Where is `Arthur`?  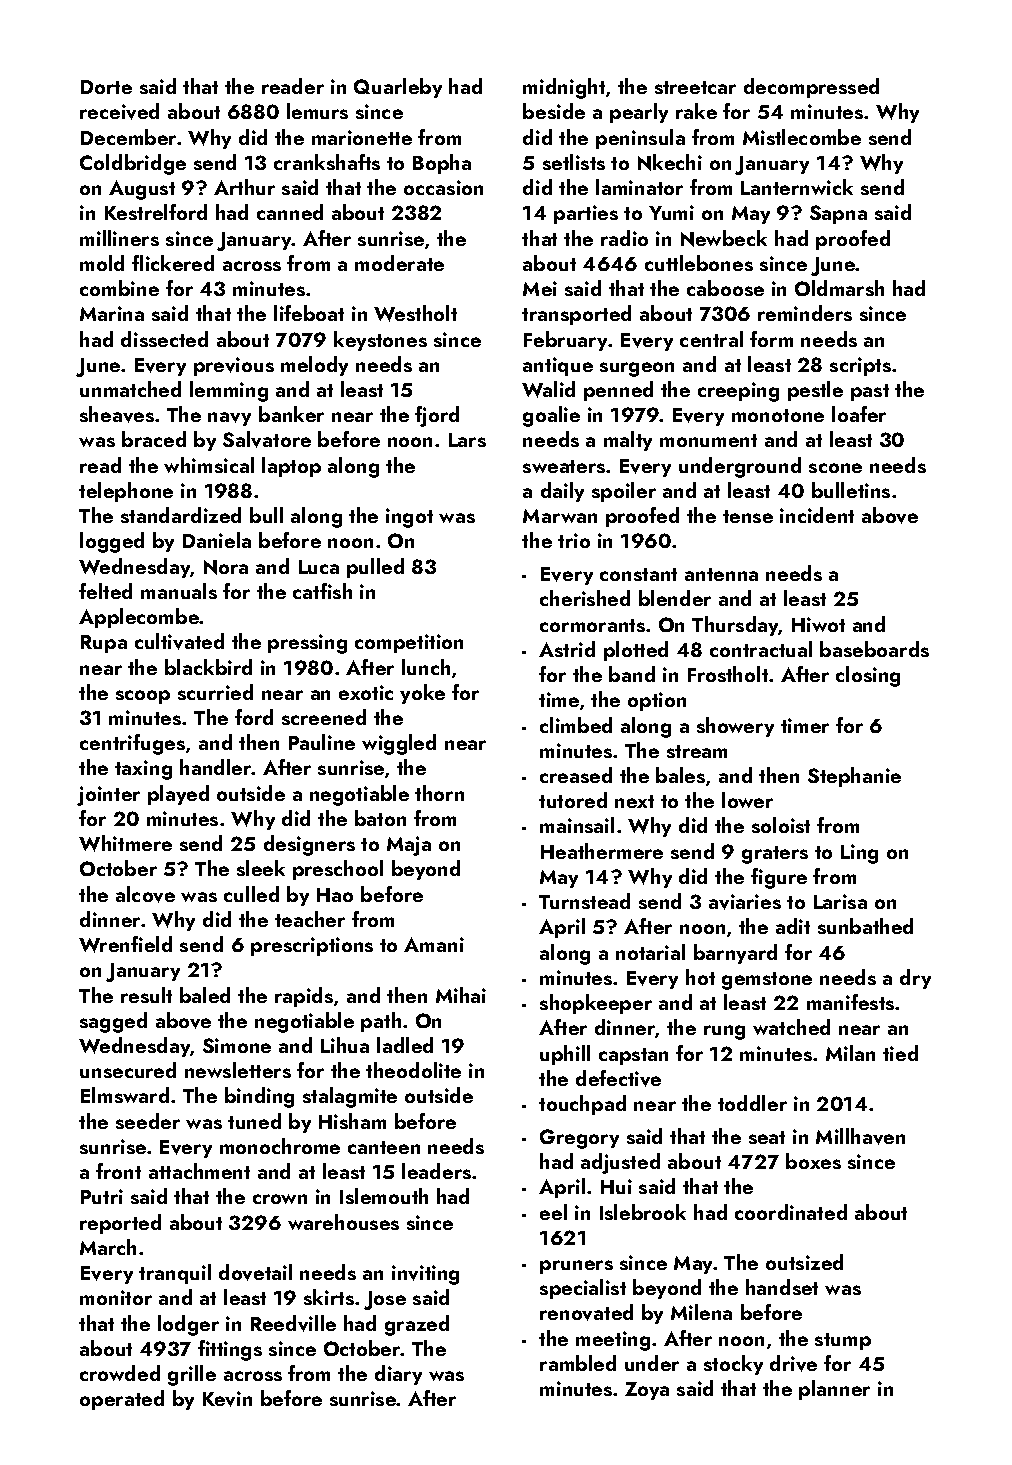
Arthur is located at coordinates (244, 187).
